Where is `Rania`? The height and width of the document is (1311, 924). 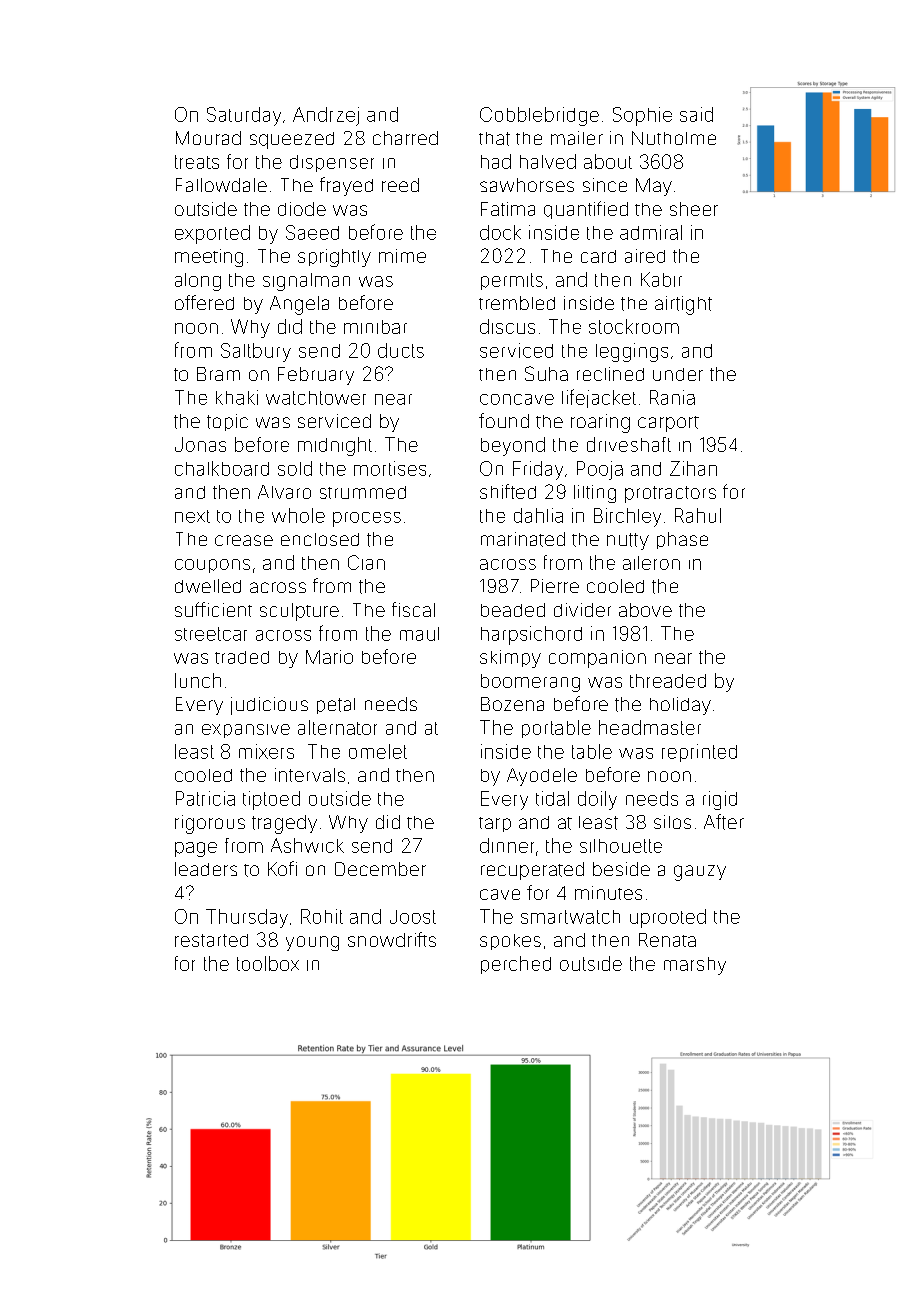
Rania is located at coordinates (672, 397).
